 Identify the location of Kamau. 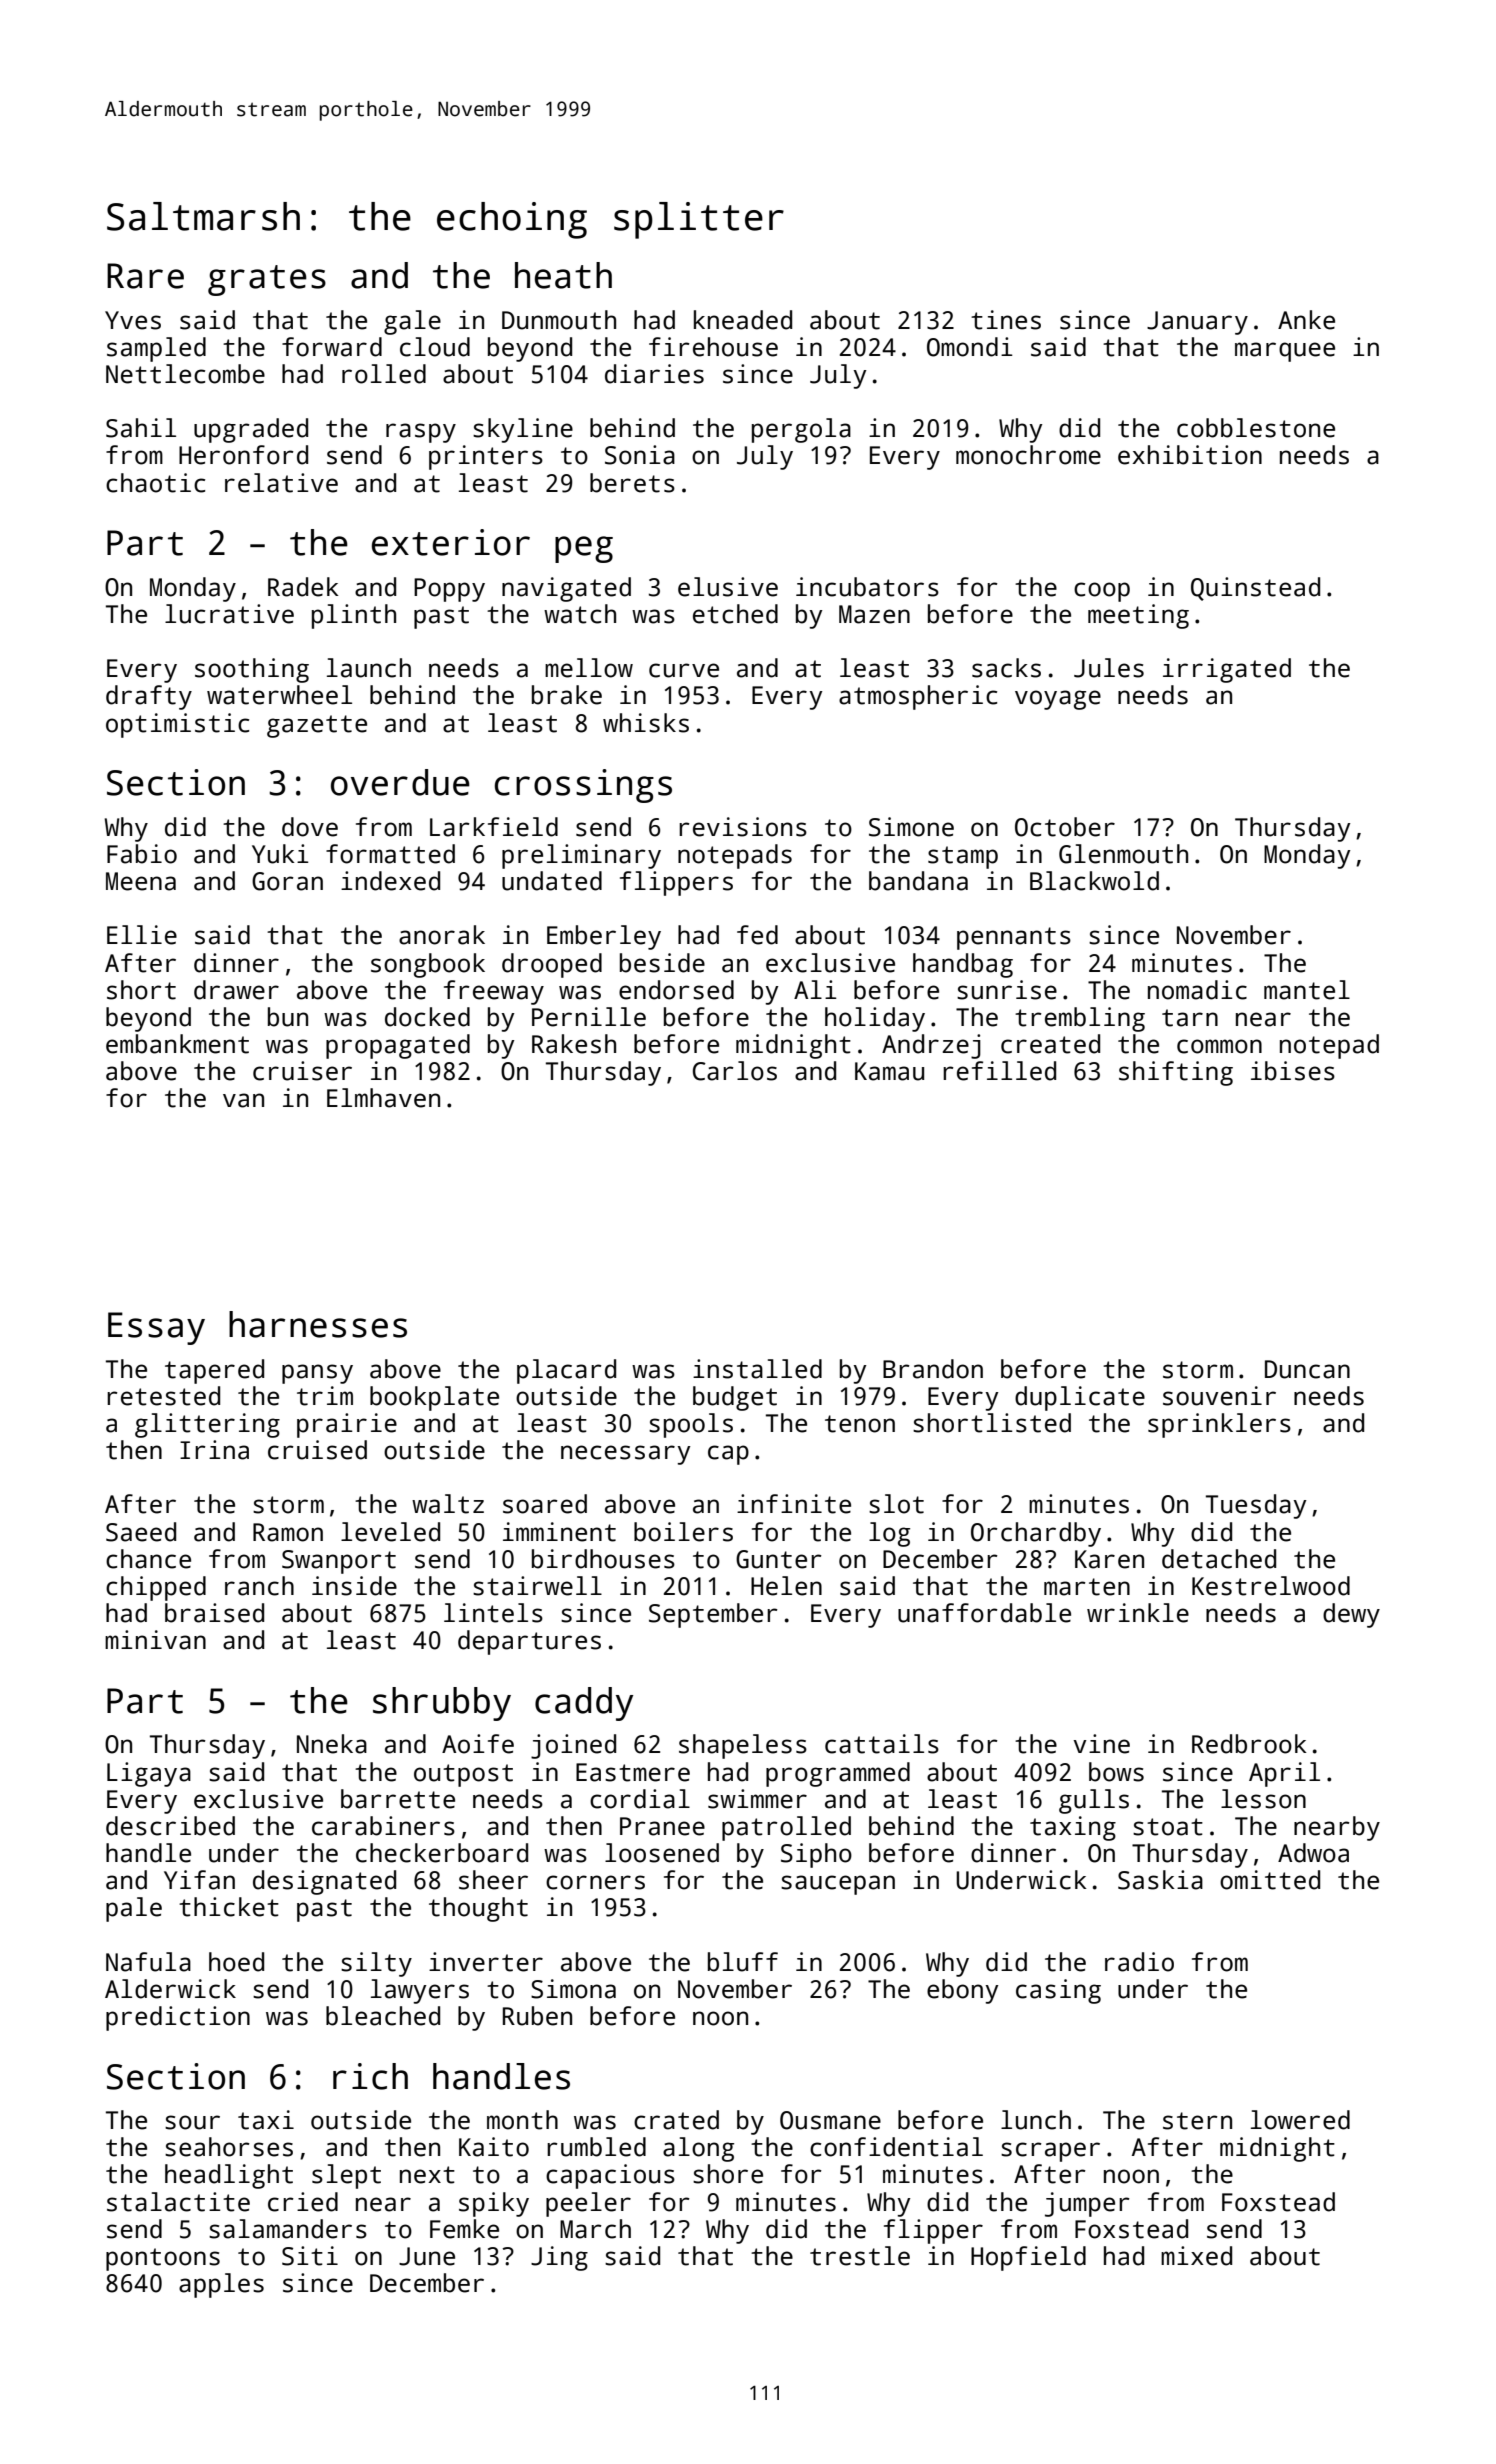
(889, 1071).
